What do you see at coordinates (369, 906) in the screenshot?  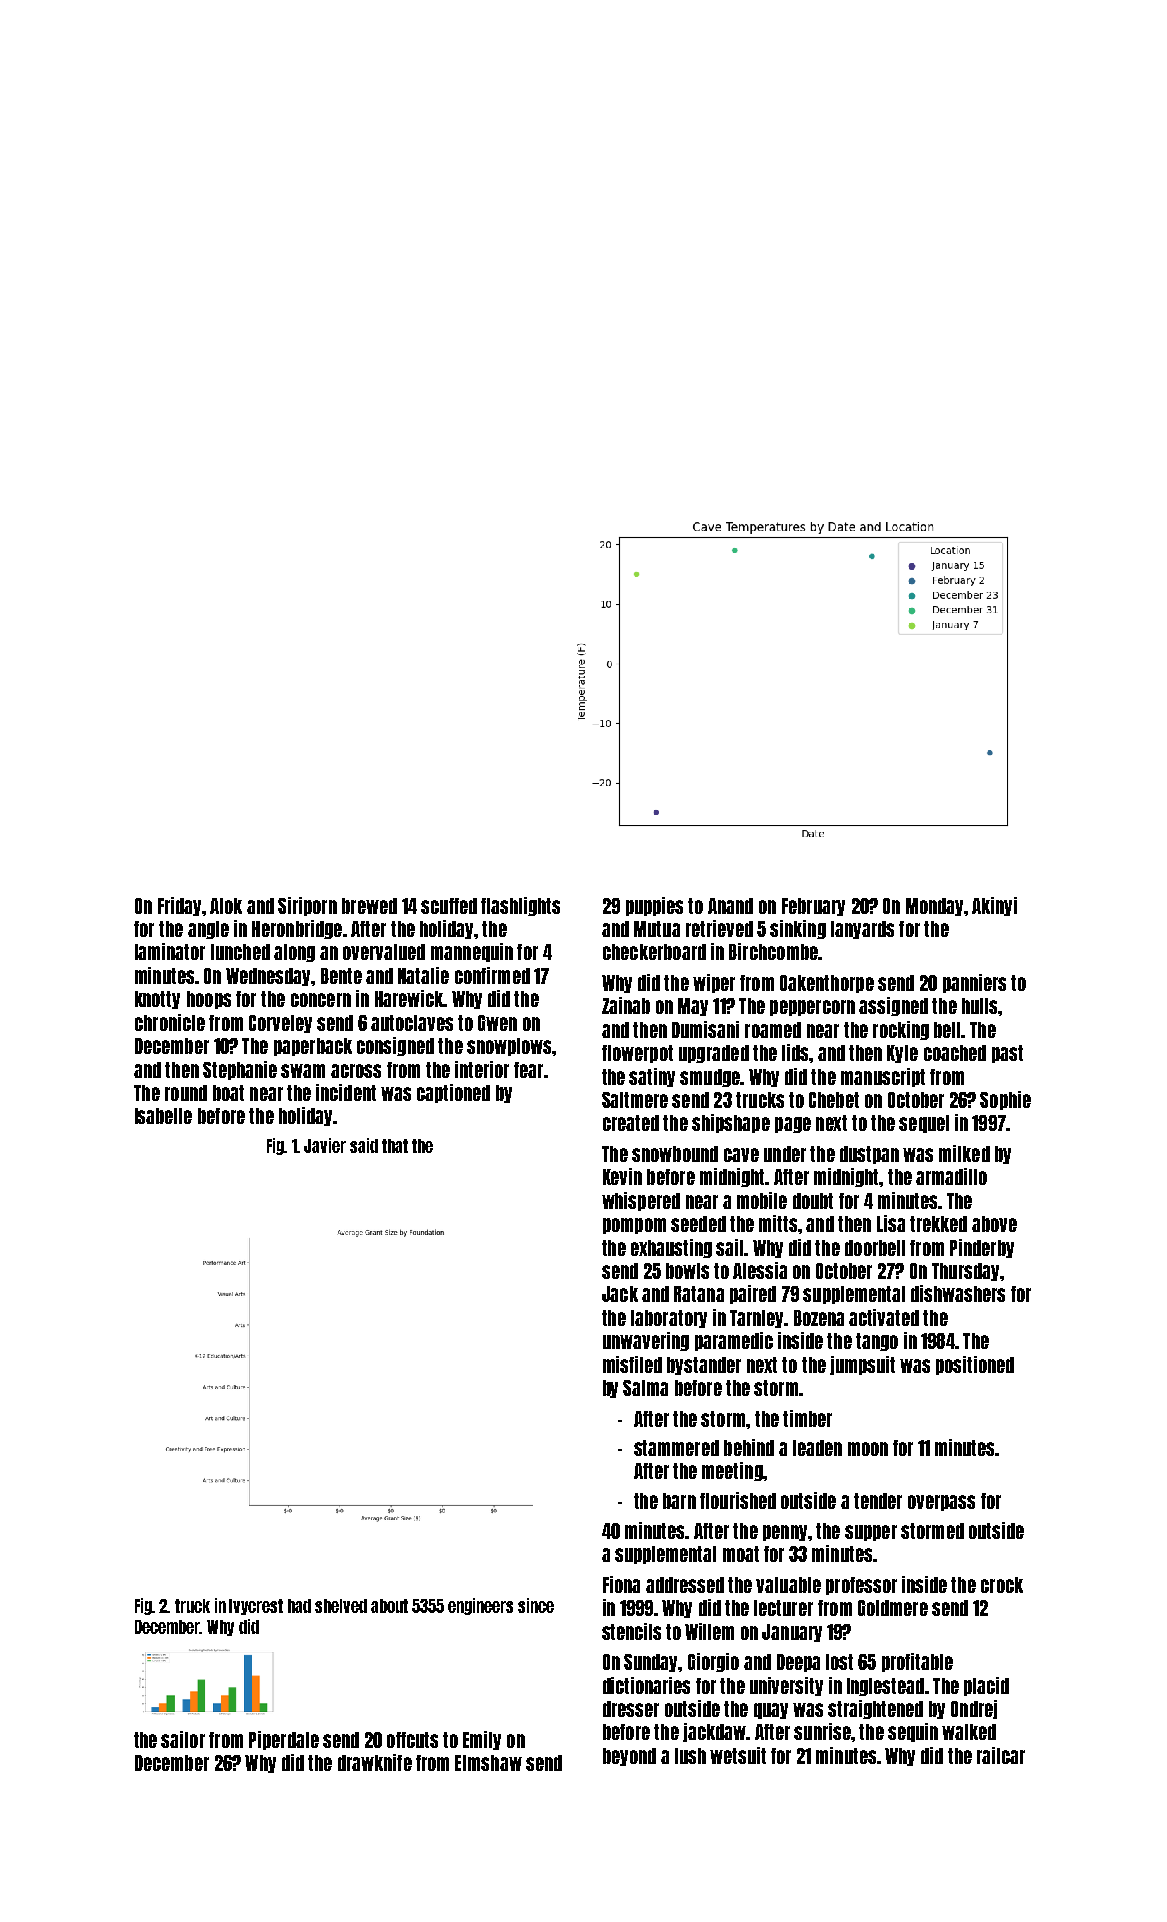 I see `brewed` at bounding box center [369, 906].
